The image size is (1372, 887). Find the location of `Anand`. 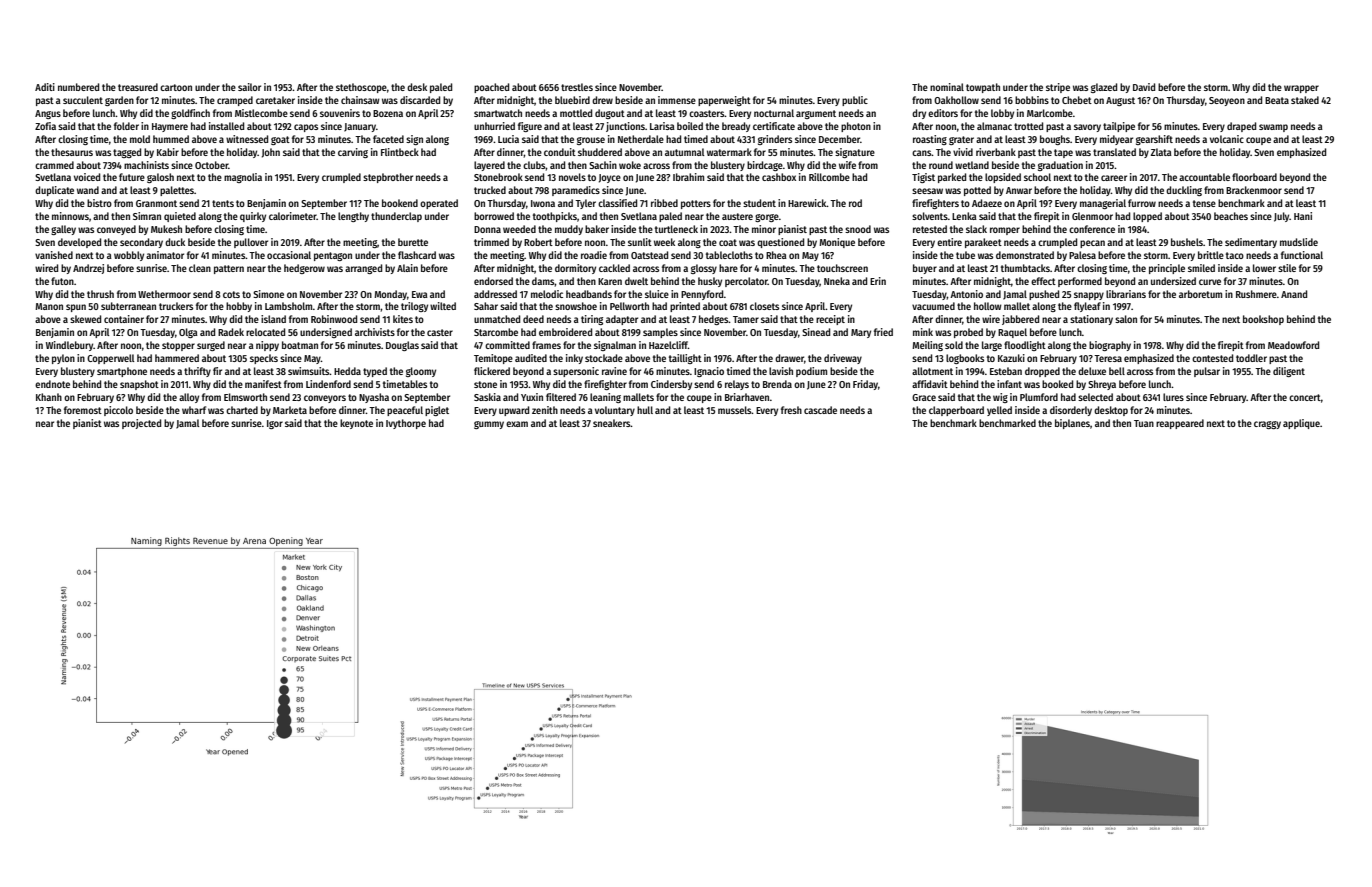

Anand is located at coordinates (1294, 294).
